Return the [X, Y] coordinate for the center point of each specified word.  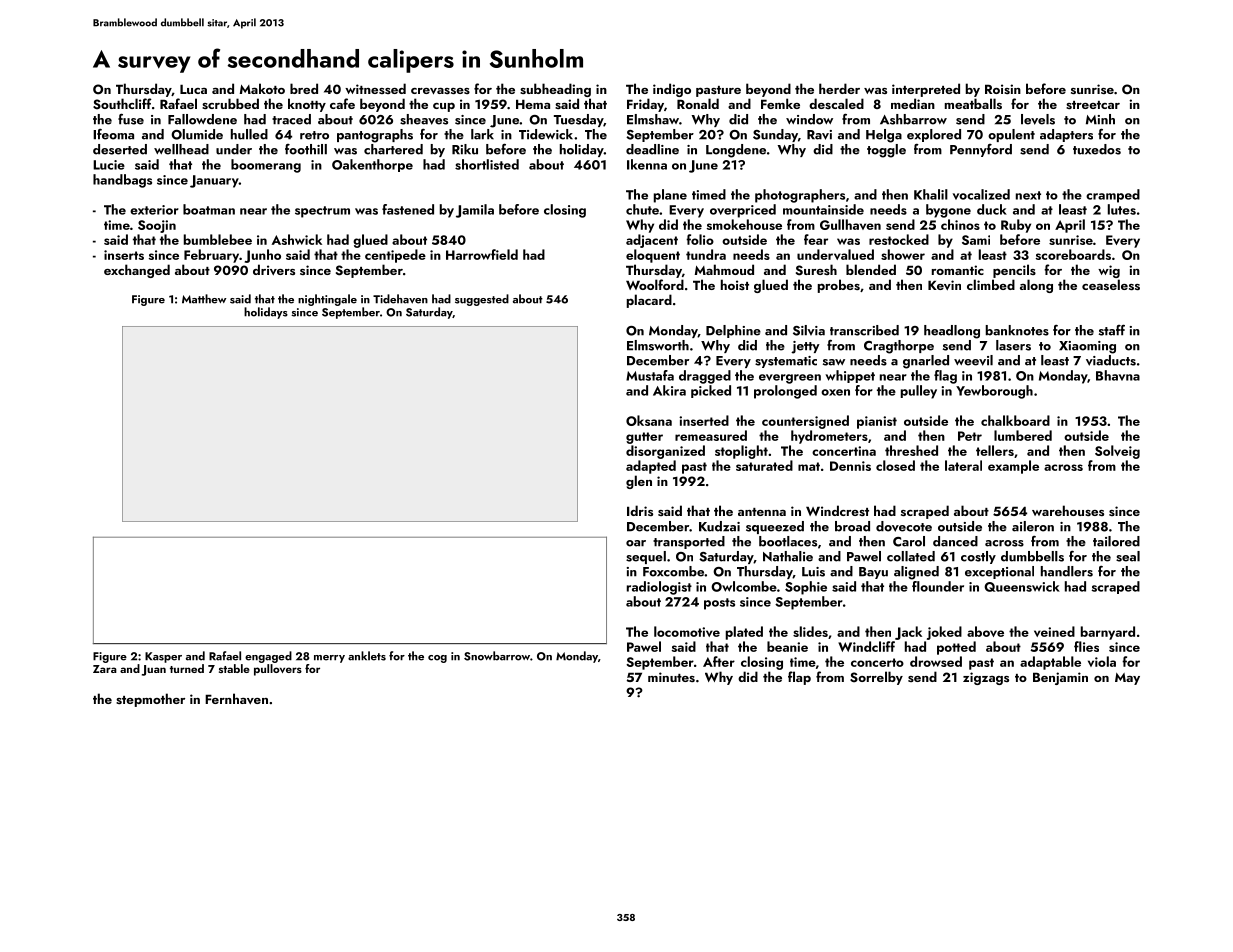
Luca [193, 89]
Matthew [204, 299]
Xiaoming [1087, 347]
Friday [645, 105]
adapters [1066, 135]
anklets [367, 656]
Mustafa [650, 375]
